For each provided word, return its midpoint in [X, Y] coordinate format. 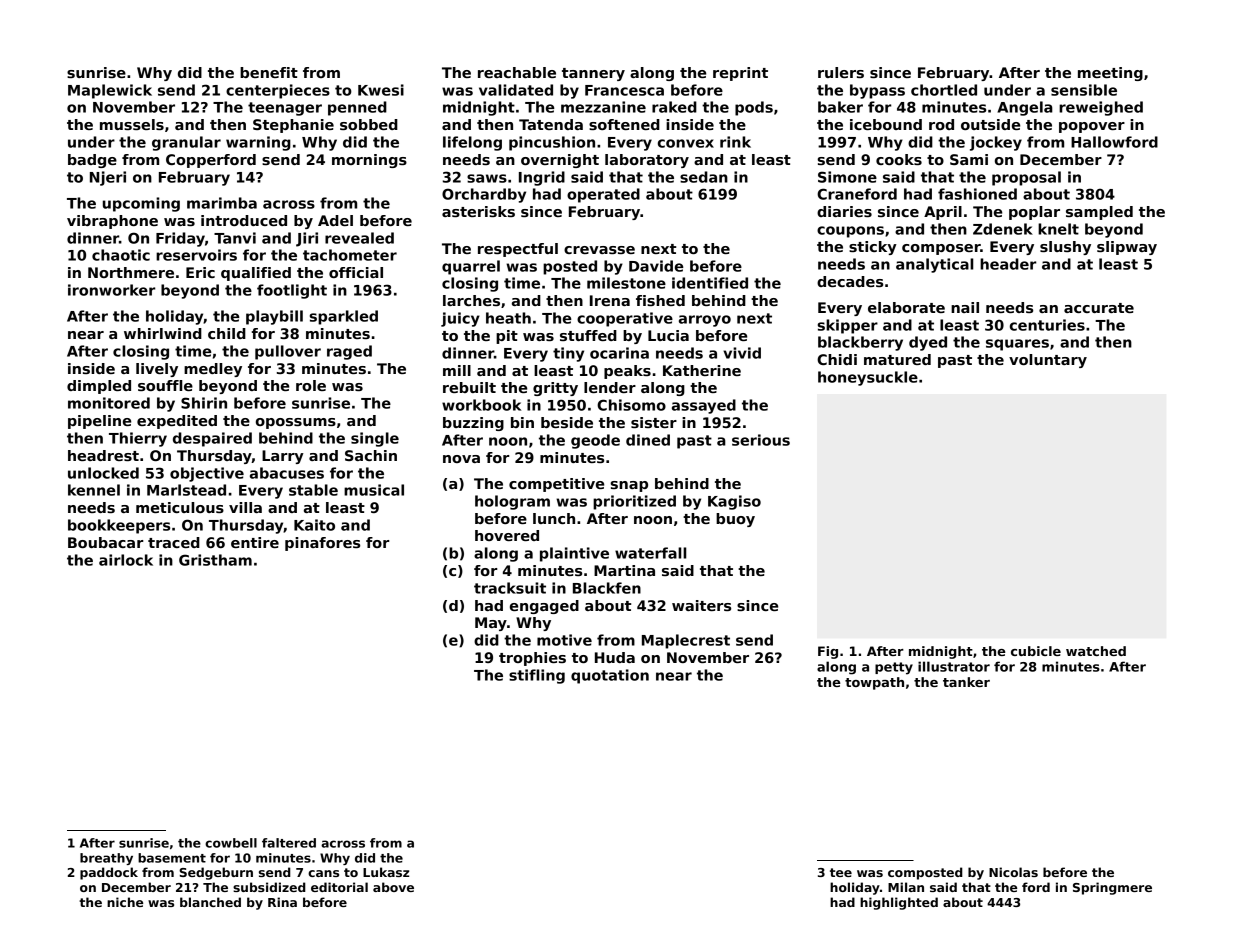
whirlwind [163, 333]
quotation [610, 676]
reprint [740, 74]
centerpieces [278, 91]
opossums [296, 423]
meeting [1110, 74]
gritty [555, 389]
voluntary [1048, 361]
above [393, 887]
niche [125, 902]
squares [1017, 345]
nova [461, 459]
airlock [126, 560]
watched [1096, 651]
